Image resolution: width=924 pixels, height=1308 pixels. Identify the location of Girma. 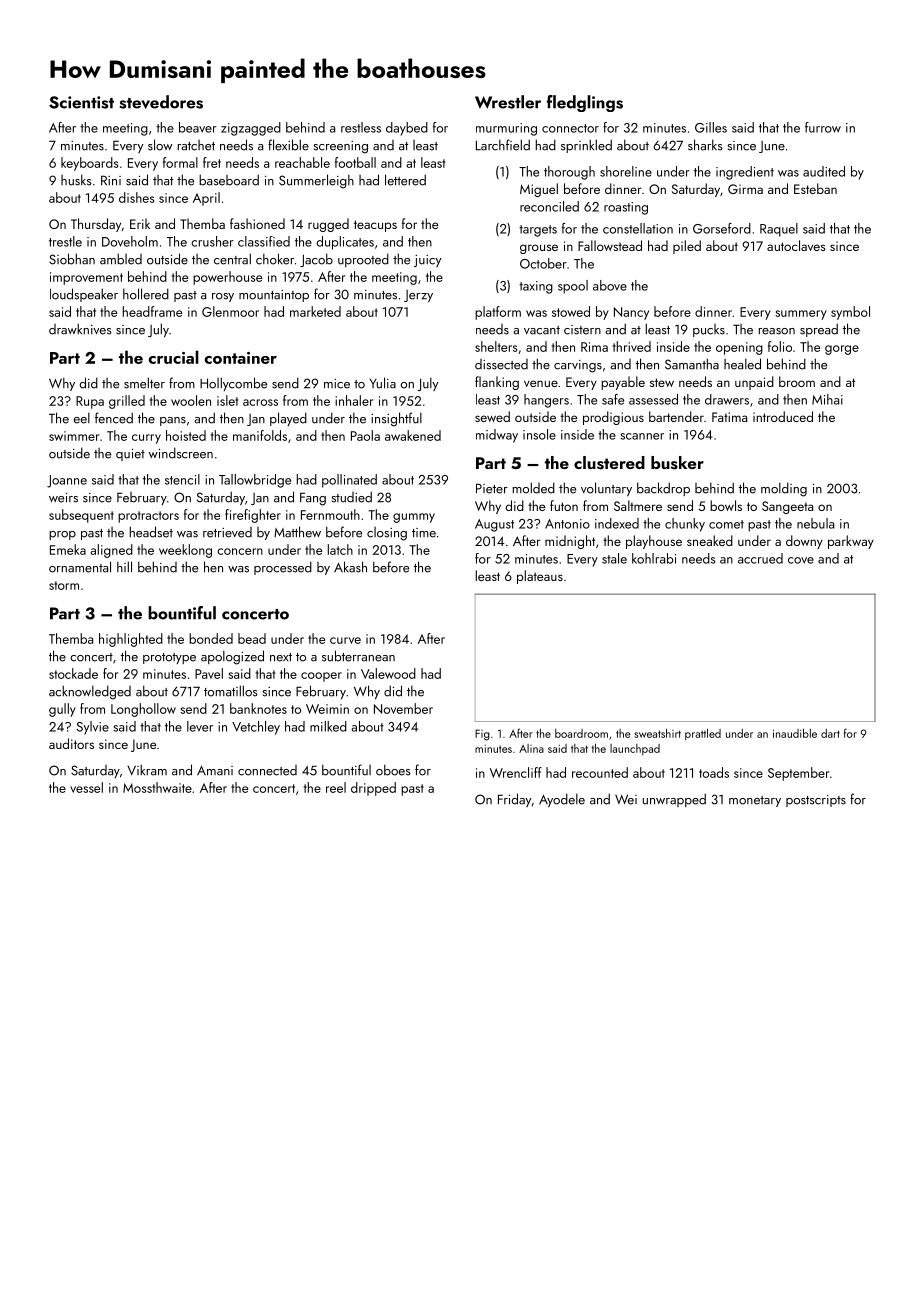
(745, 189).
